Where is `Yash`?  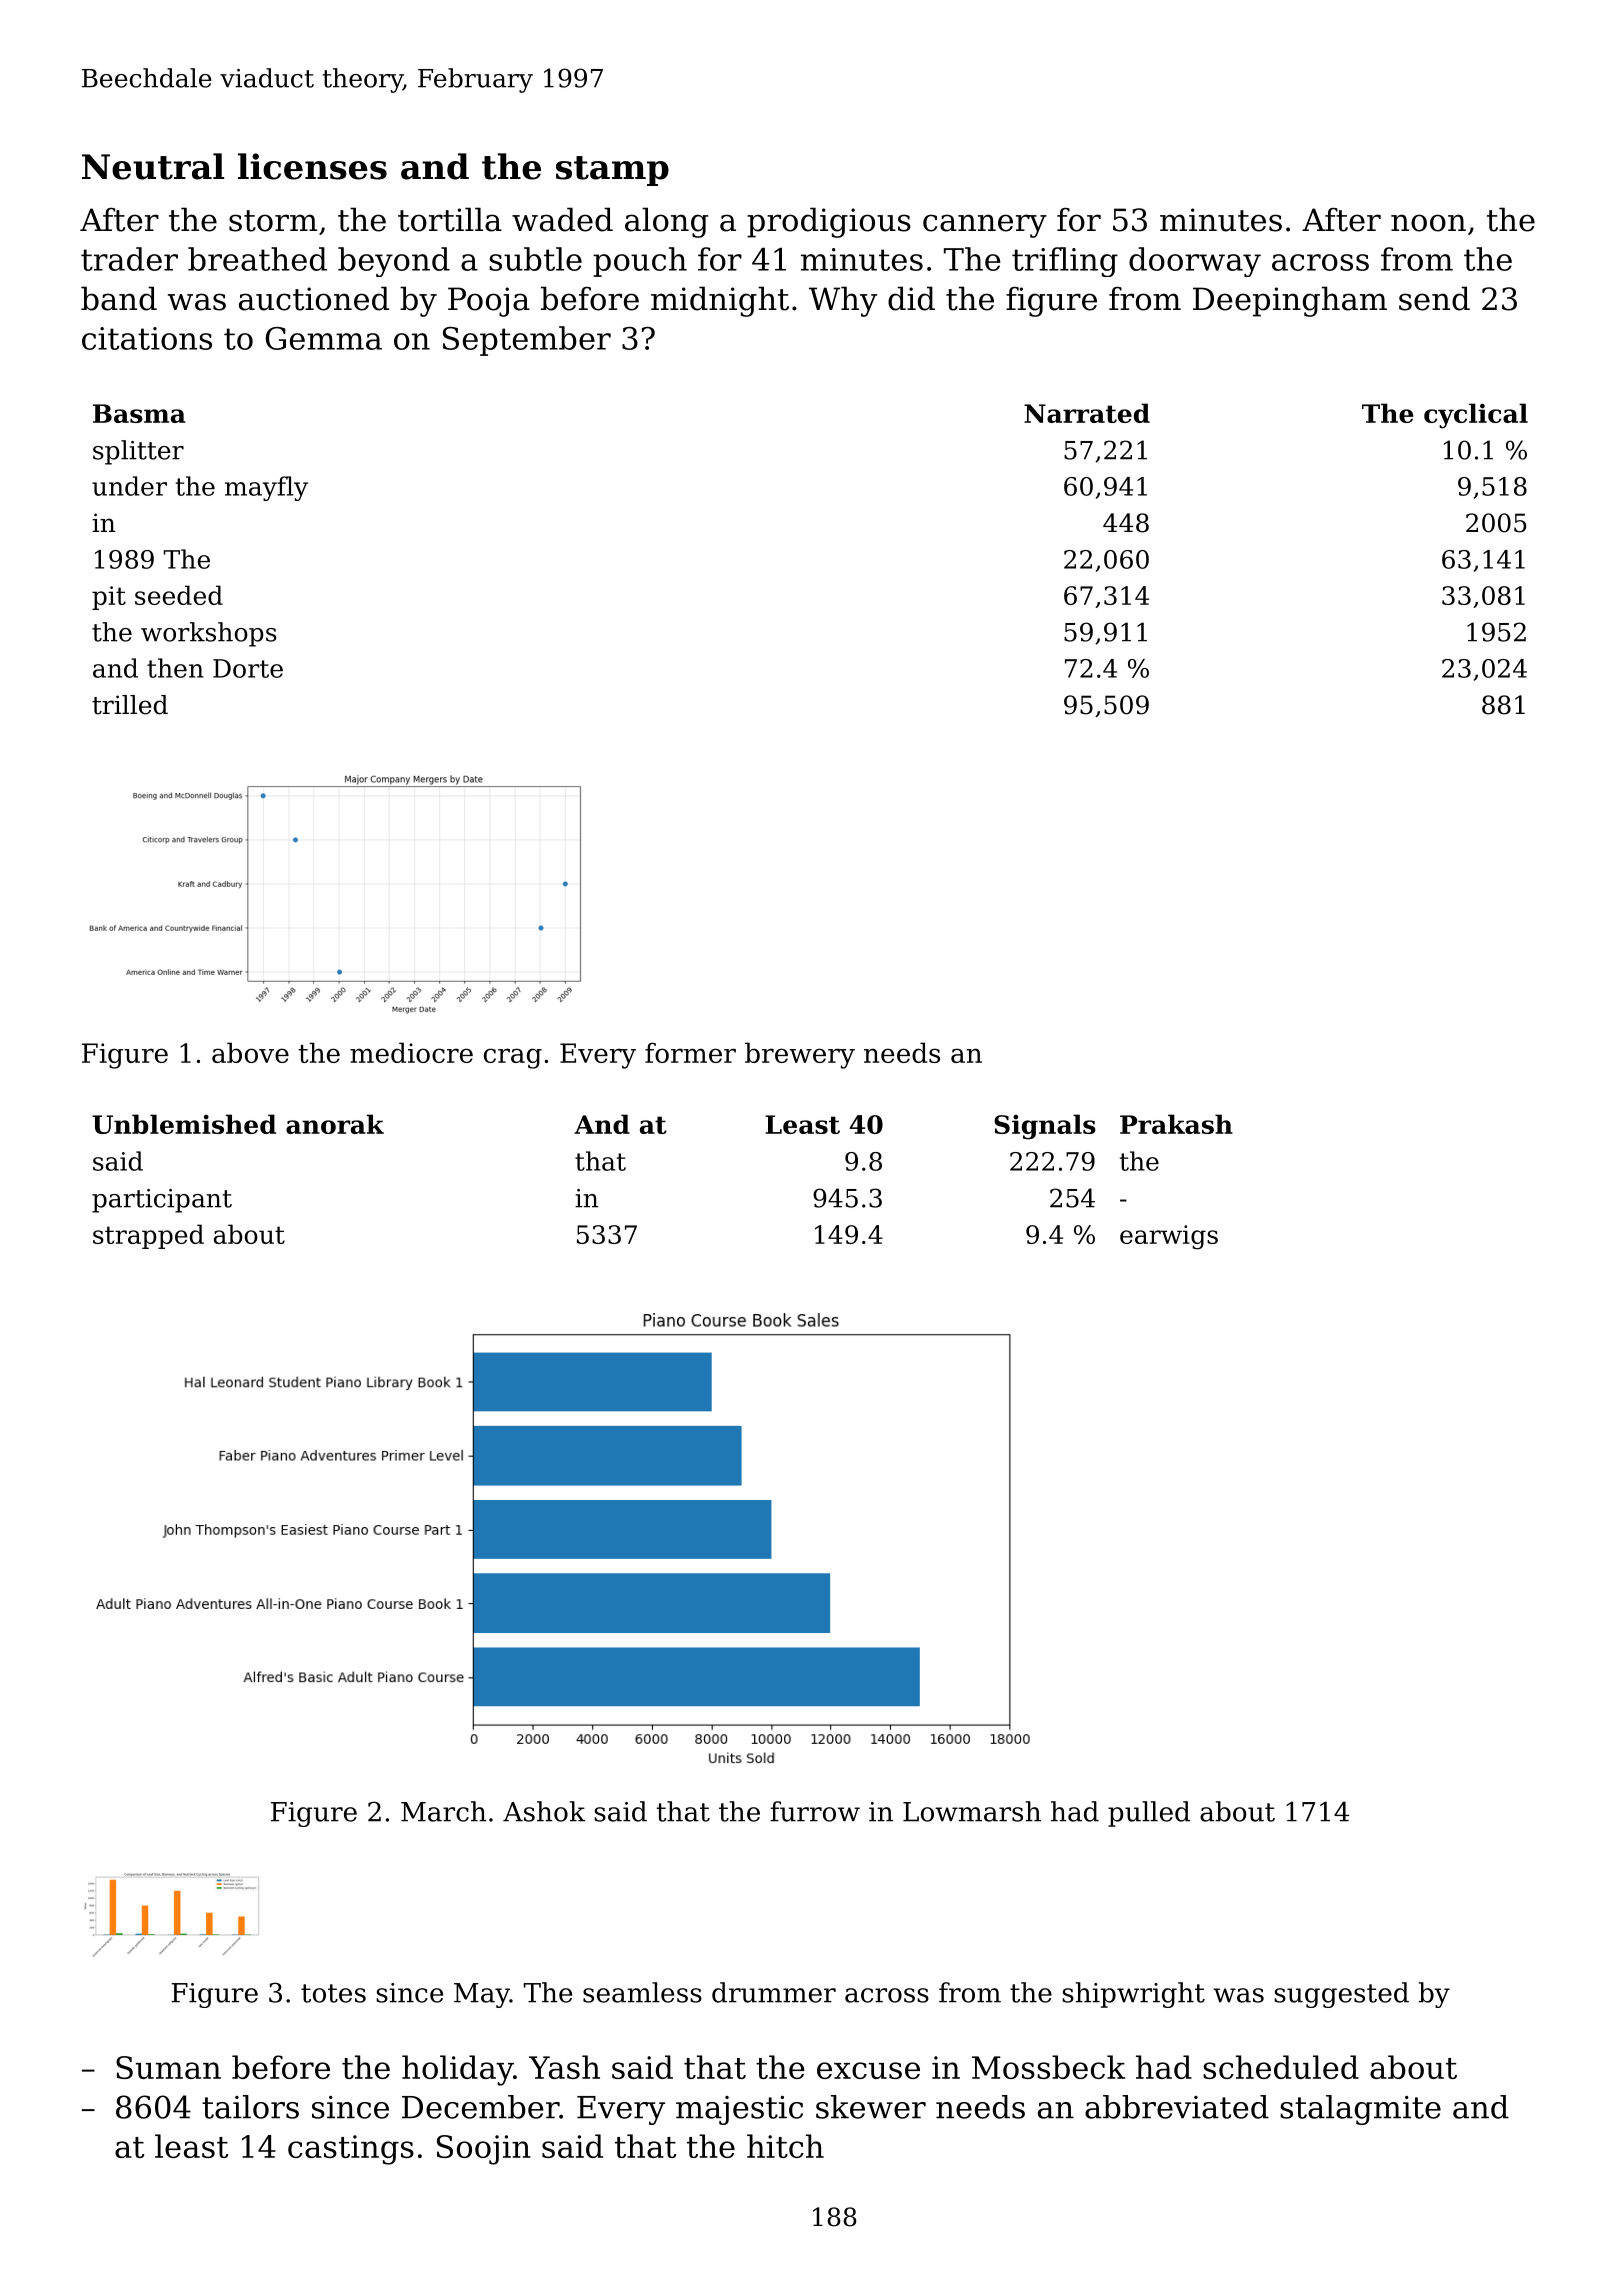 Yash is located at coordinates (564, 2067).
